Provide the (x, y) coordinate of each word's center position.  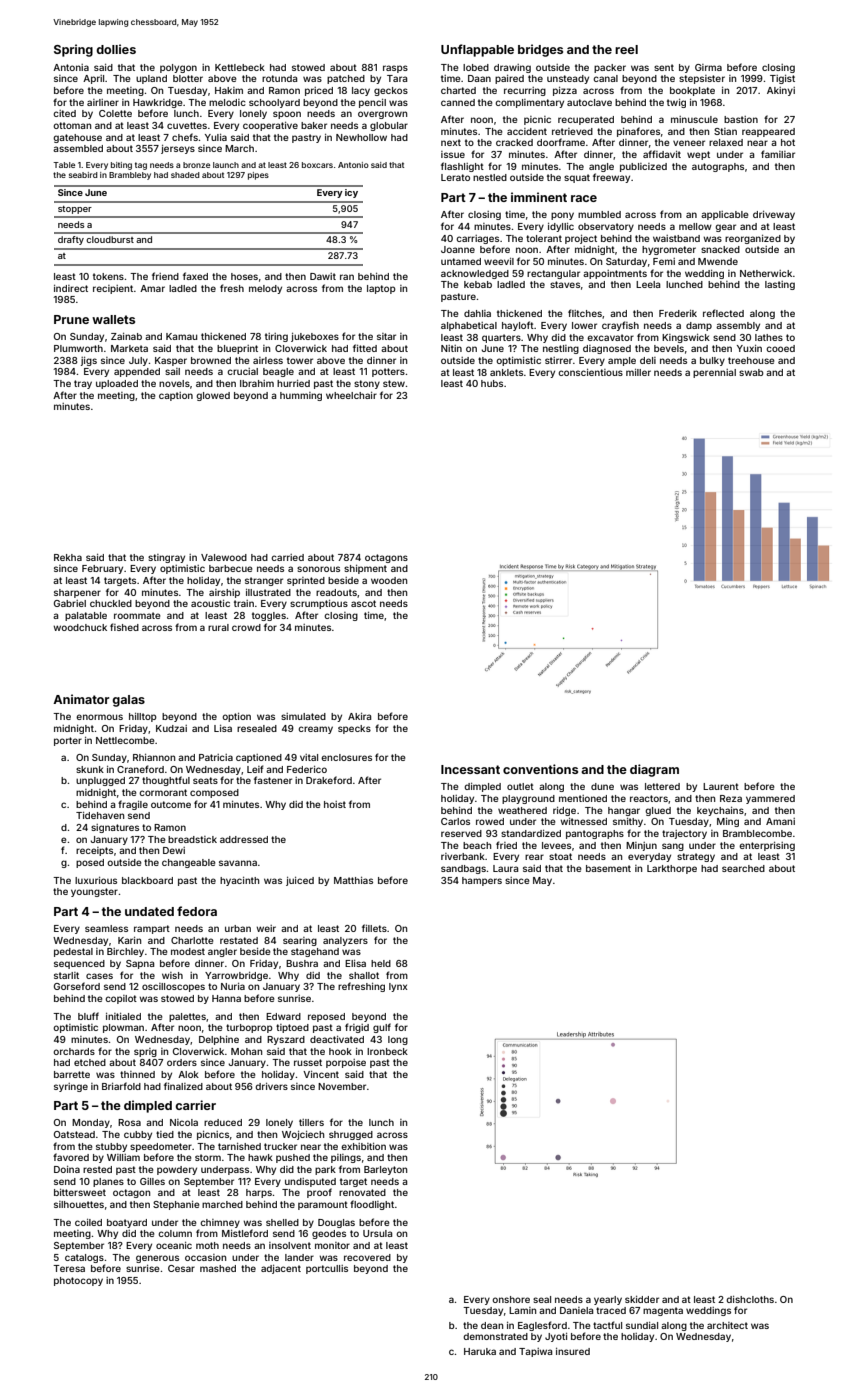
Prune (71, 319)
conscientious (590, 372)
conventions (540, 769)
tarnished (239, 1146)
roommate (137, 615)
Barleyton (385, 1170)
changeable (189, 863)
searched (743, 868)
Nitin (451, 348)
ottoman (72, 125)
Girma (708, 67)
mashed (218, 1268)
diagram (654, 770)
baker (314, 125)
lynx (398, 987)
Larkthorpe (672, 869)
